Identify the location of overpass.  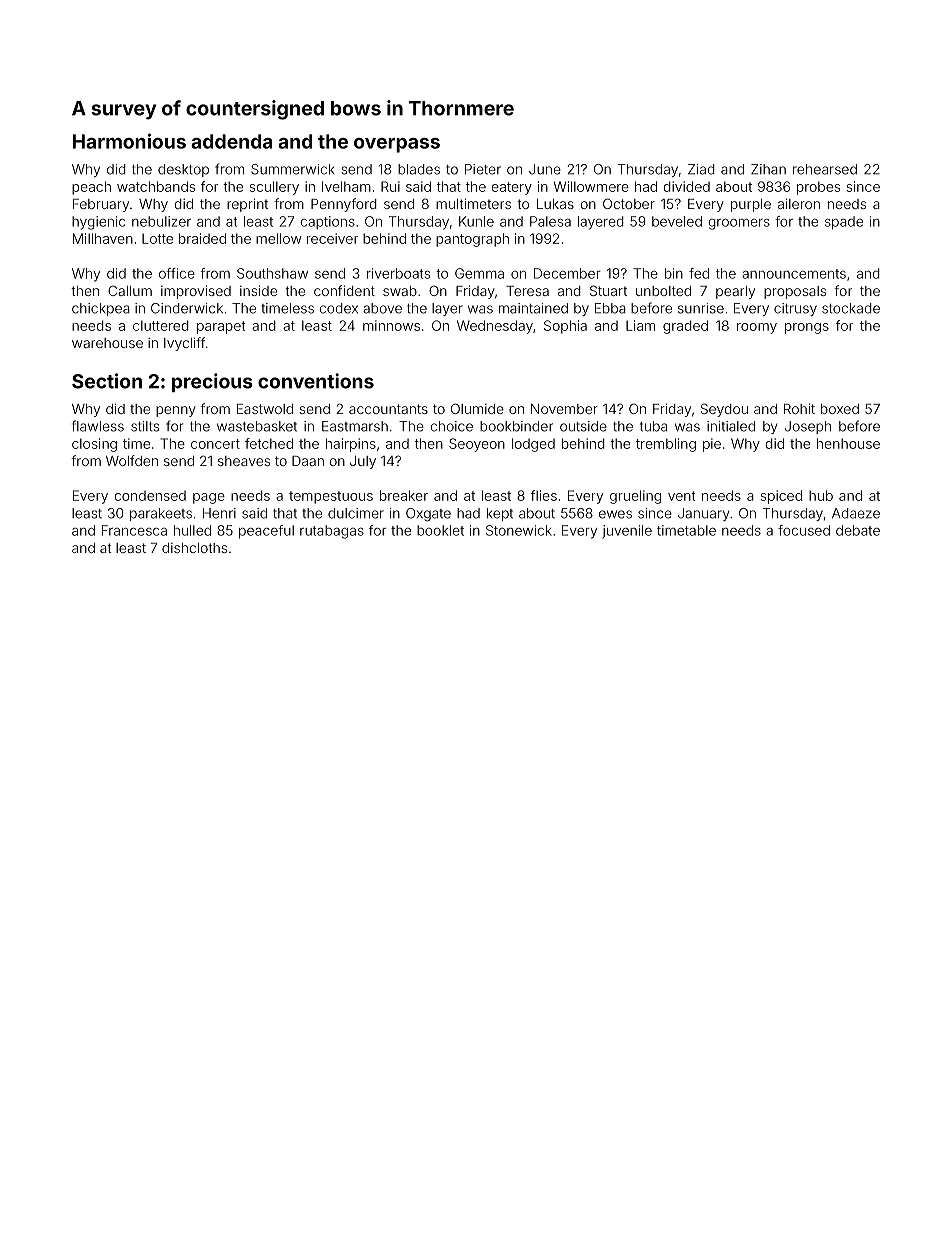
(397, 145).
